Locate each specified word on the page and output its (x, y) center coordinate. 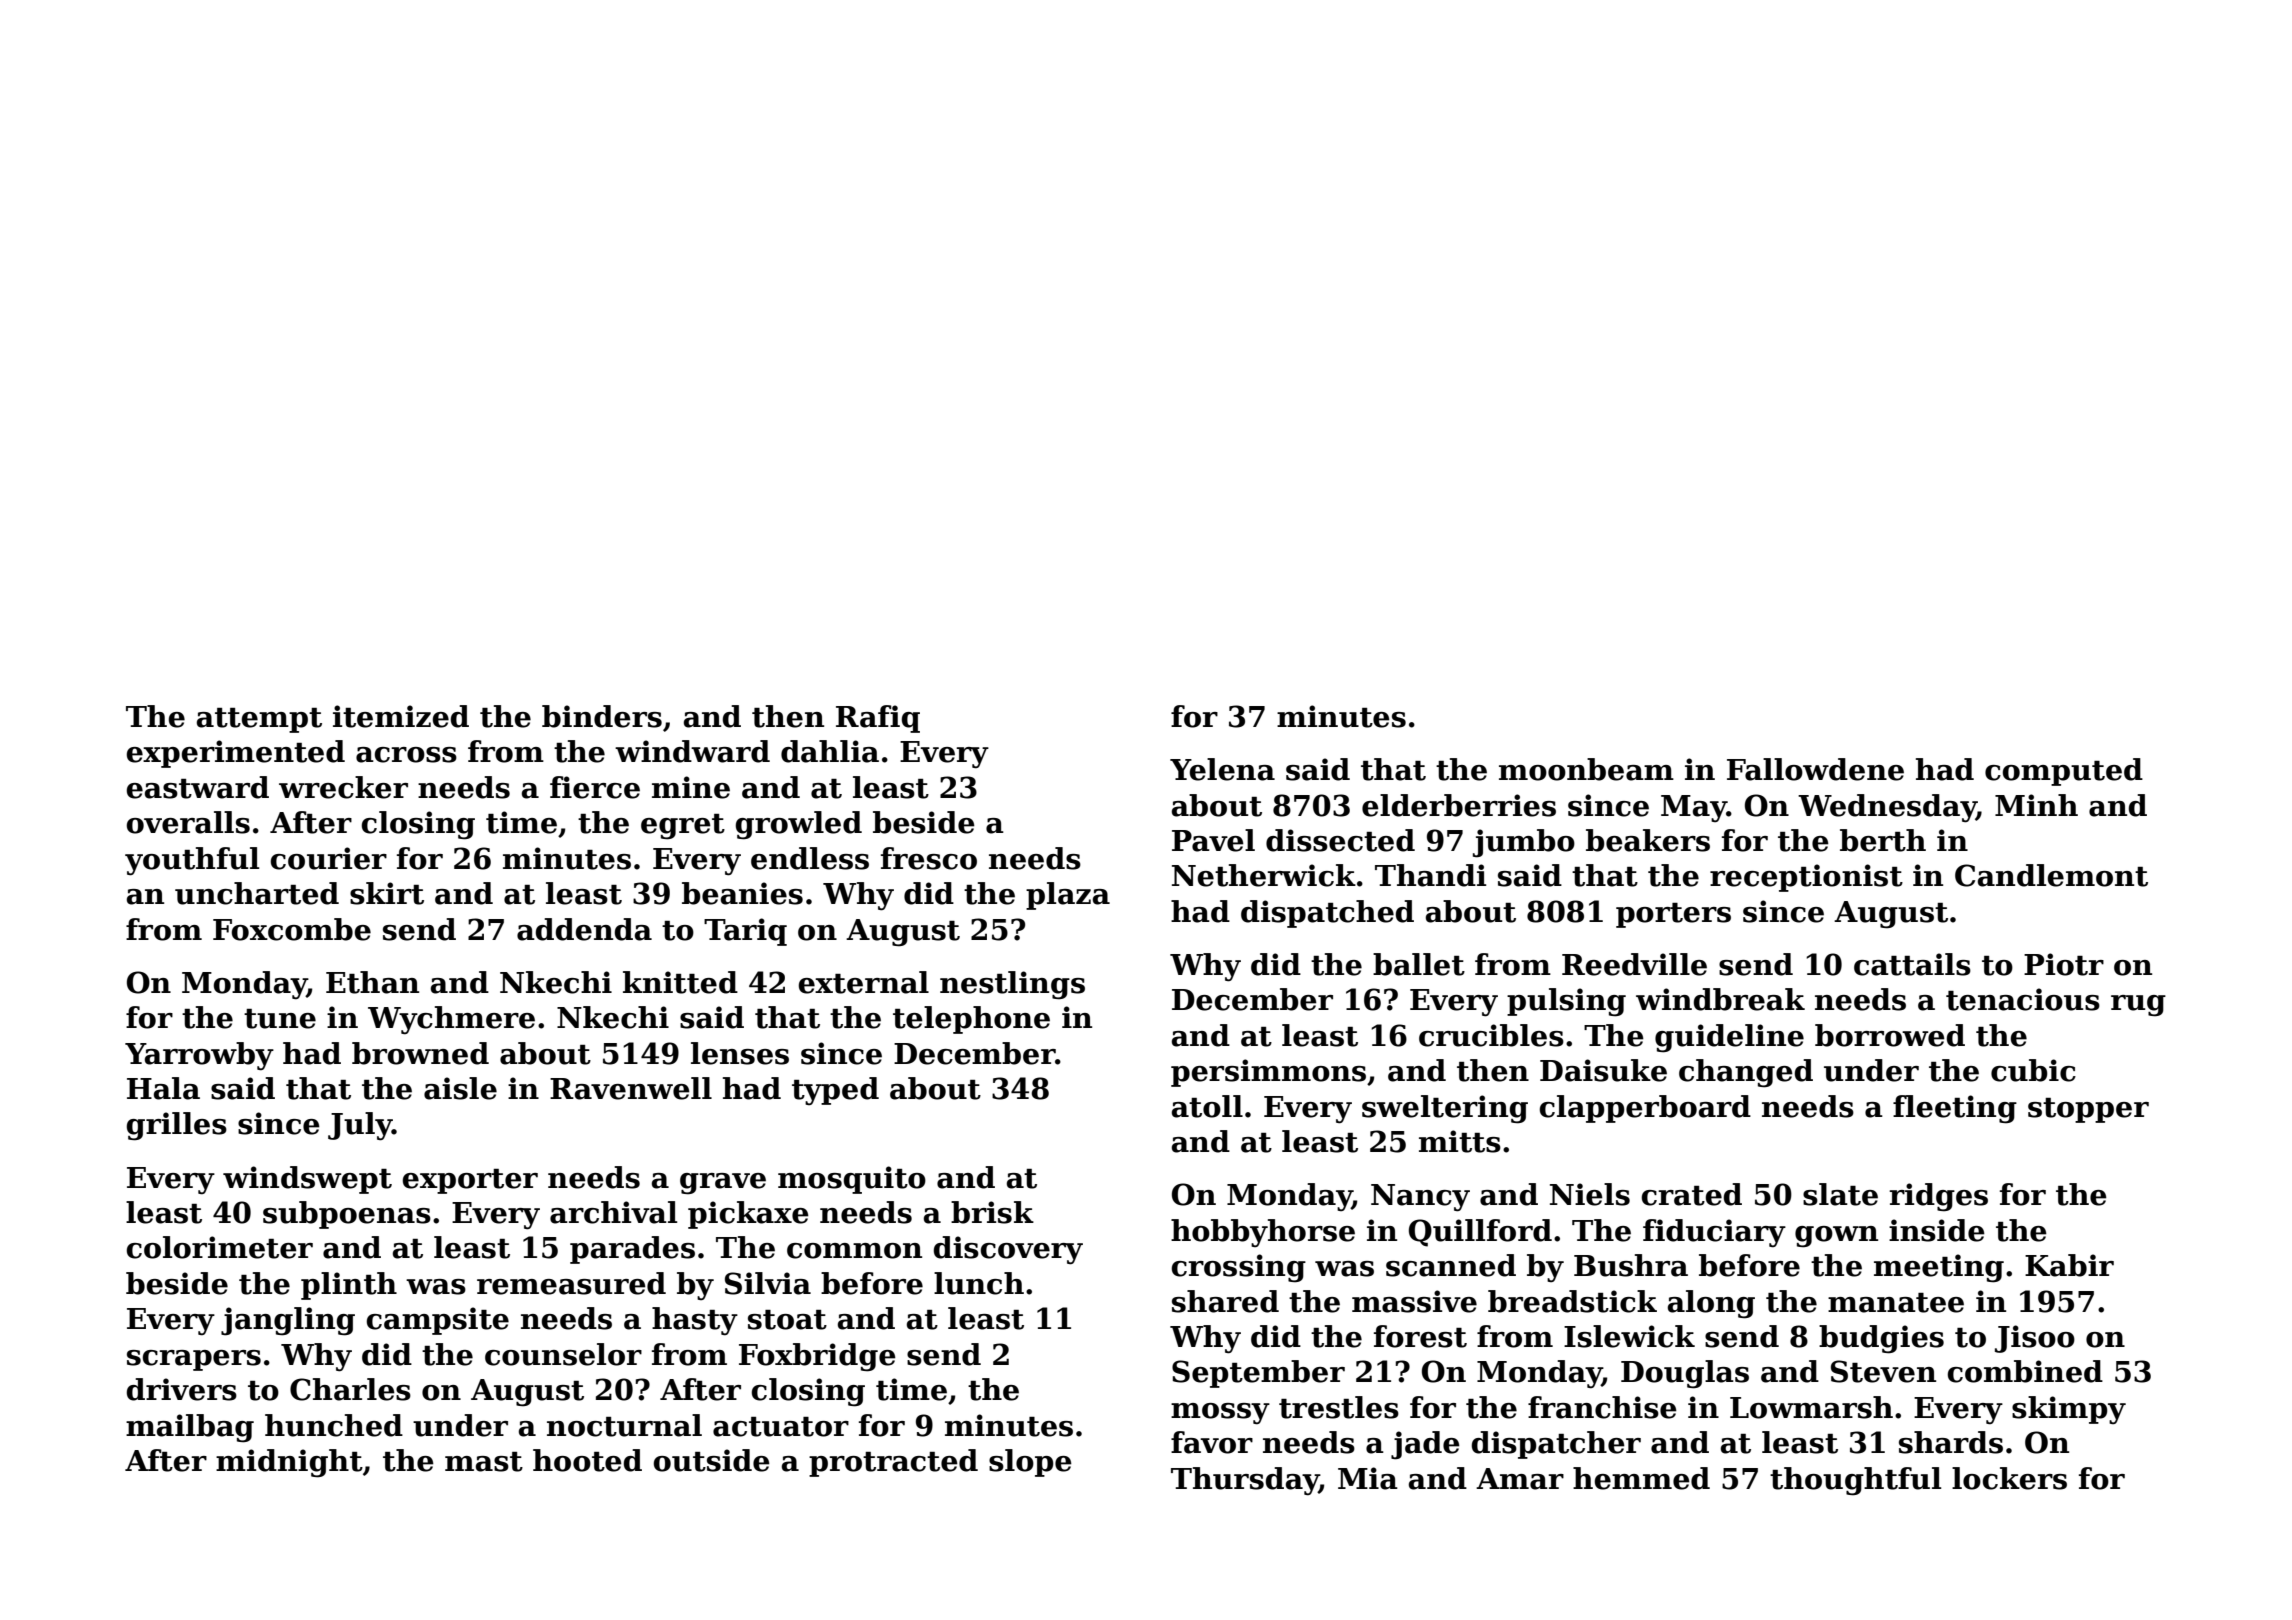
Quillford (1480, 1233)
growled (798, 825)
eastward (197, 787)
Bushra (1631, 1265)
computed (2064, 772)
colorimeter (219, 1247)
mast (484, 1462)
